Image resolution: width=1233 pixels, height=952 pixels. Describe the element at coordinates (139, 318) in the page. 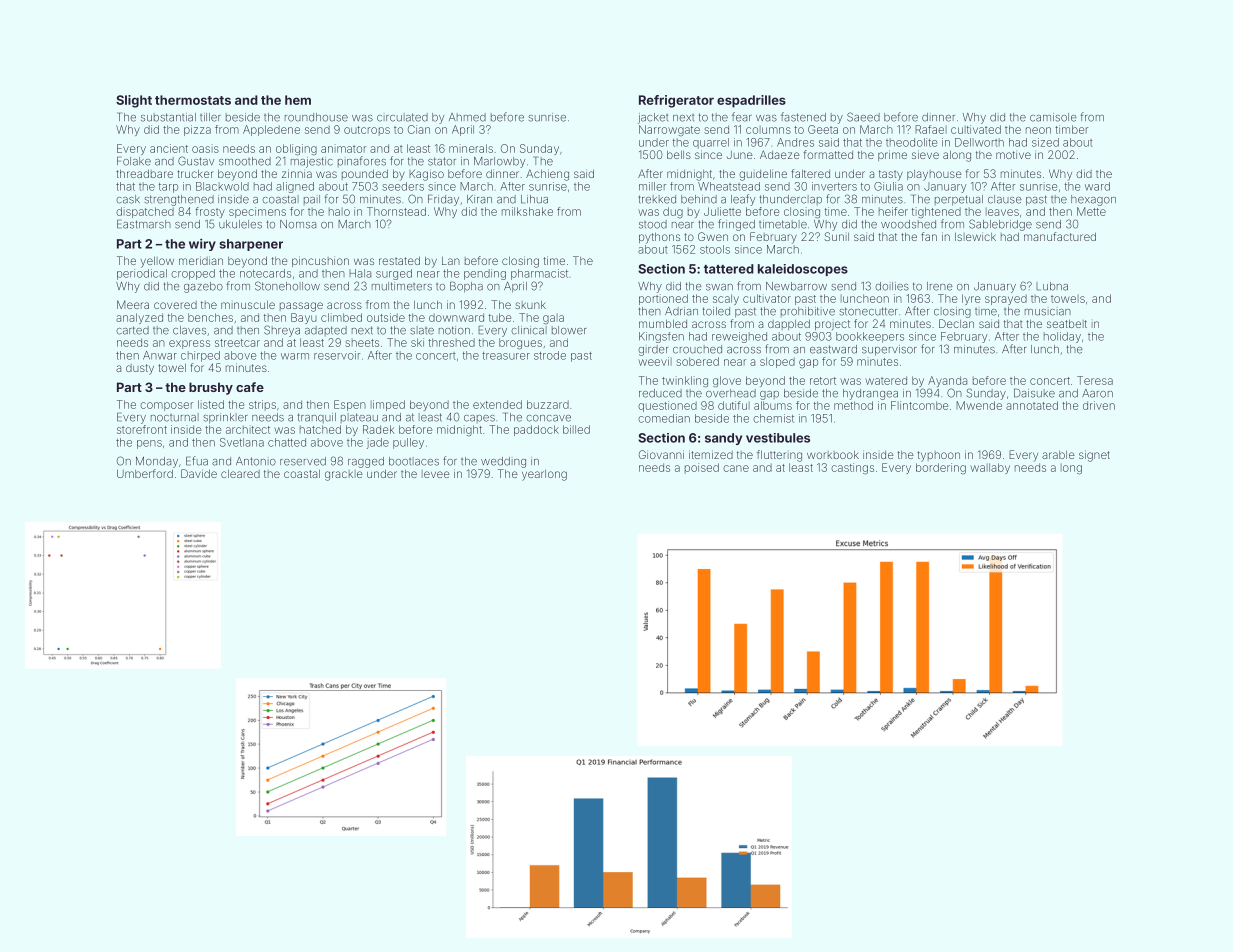

I see `analyzed` at that location.
